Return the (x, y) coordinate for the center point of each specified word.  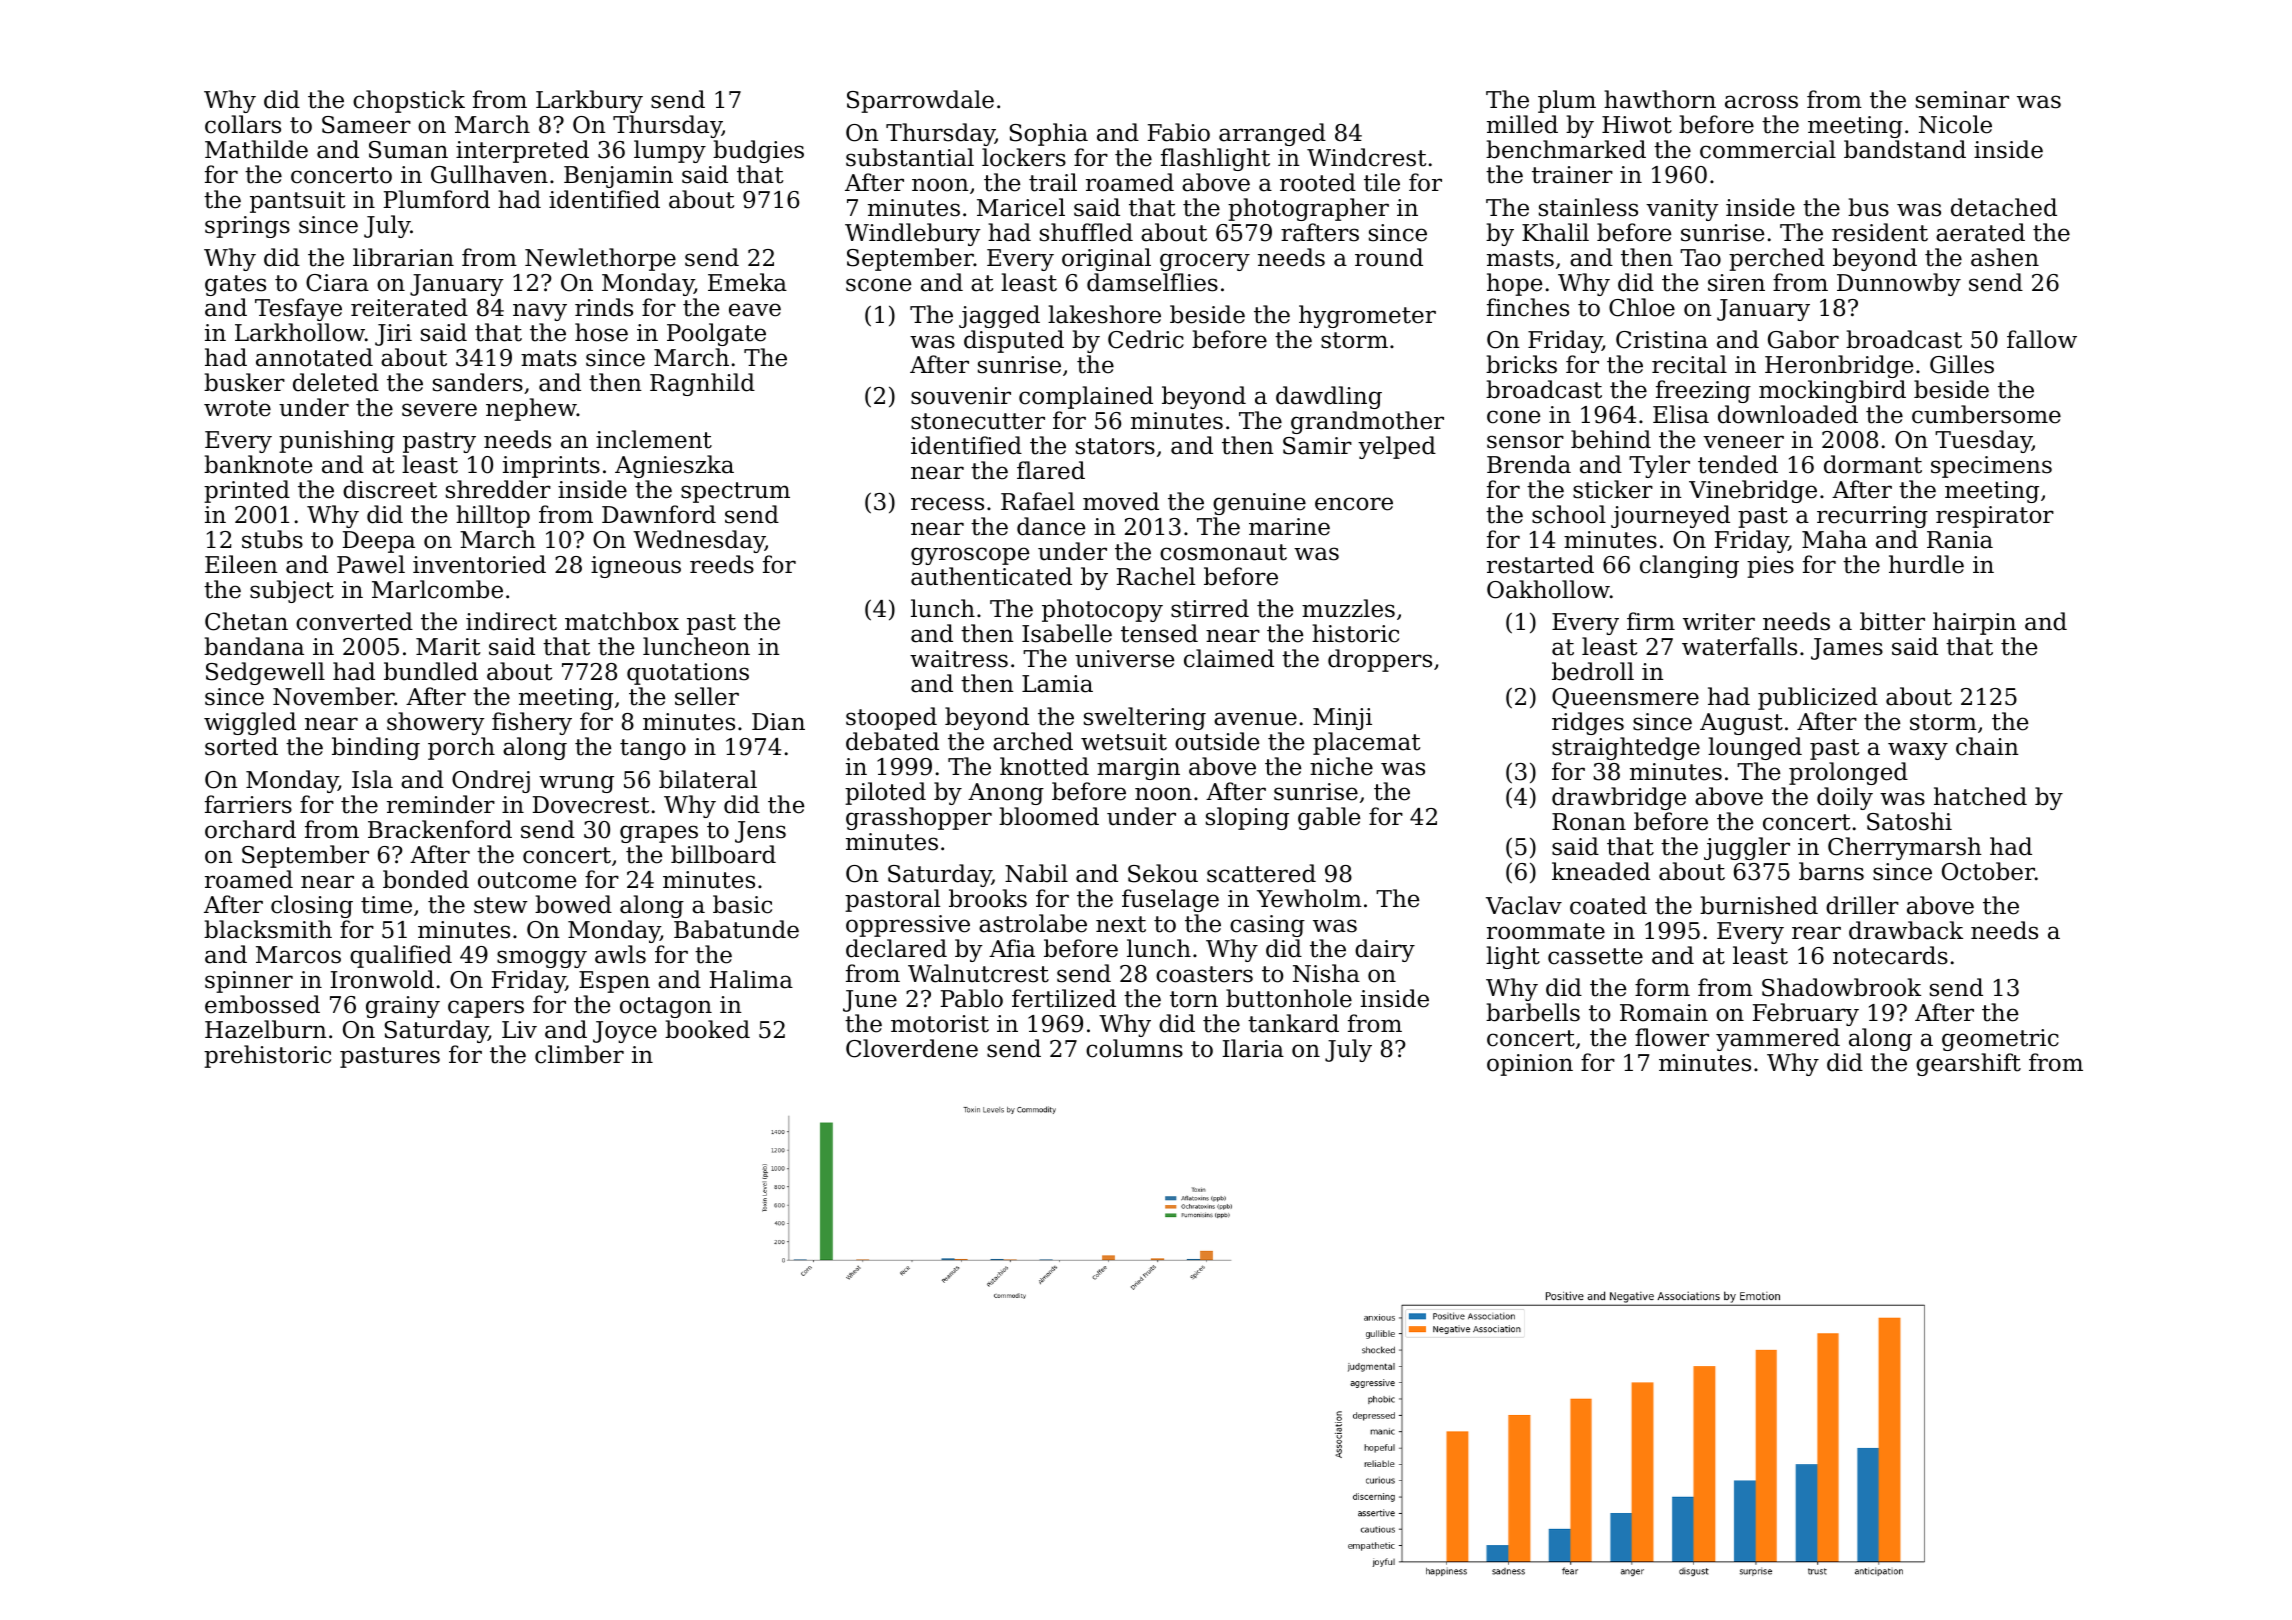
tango (653, 749)
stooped (891, 718)
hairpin (1974, 623)
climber (579, 1054)
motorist (940, 1024)
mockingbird (1832, 391)
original (1106, 259)
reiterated (409, 307)
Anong (1006, 794)
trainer (1572, 175)
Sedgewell (265, 673)
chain (1987, 746)
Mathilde (256, 149)
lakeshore (1104, 314)
